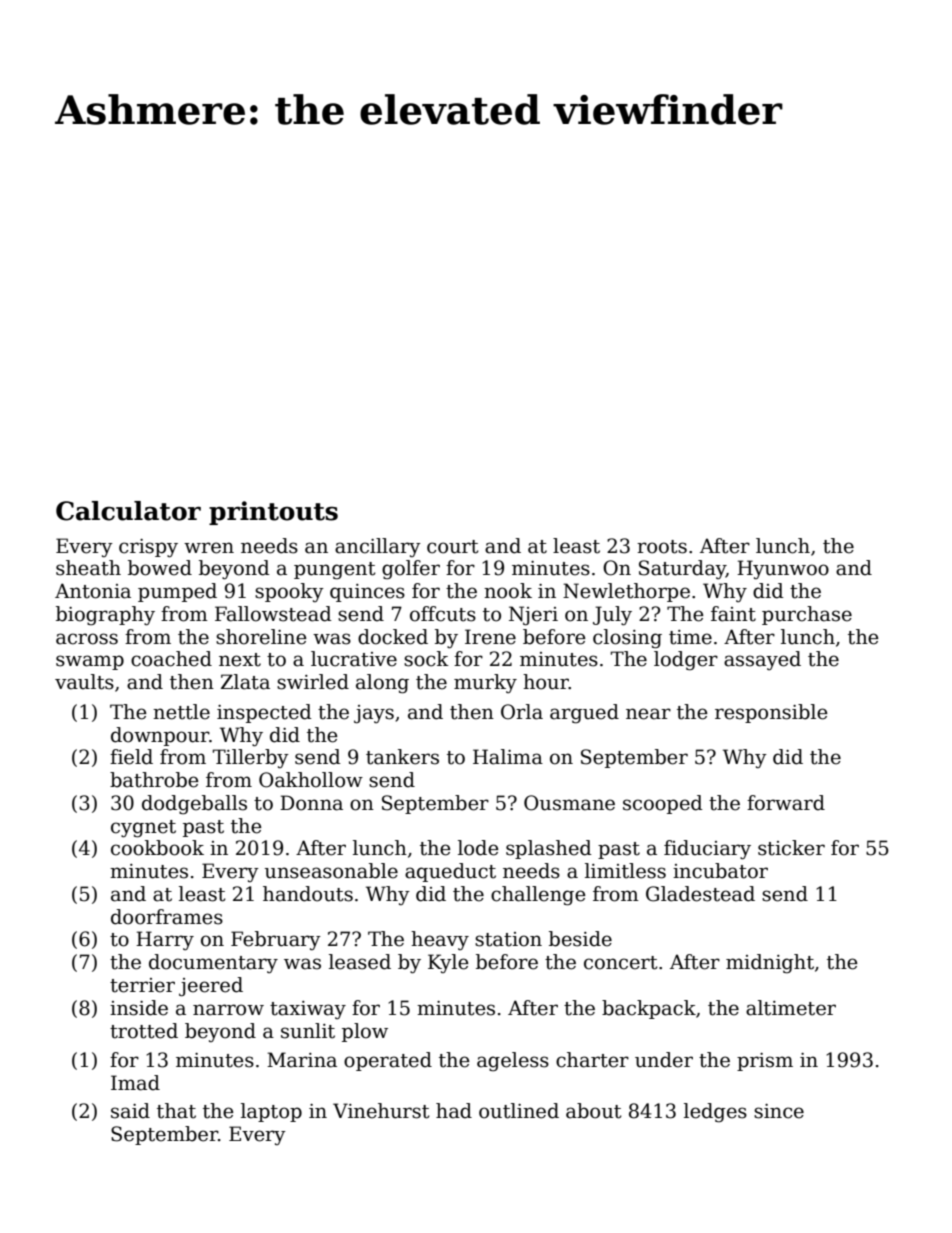 This image has height=1233, width=952. Describe the element at coordinates (664, 1060) in the image. I see `under` at that location.
